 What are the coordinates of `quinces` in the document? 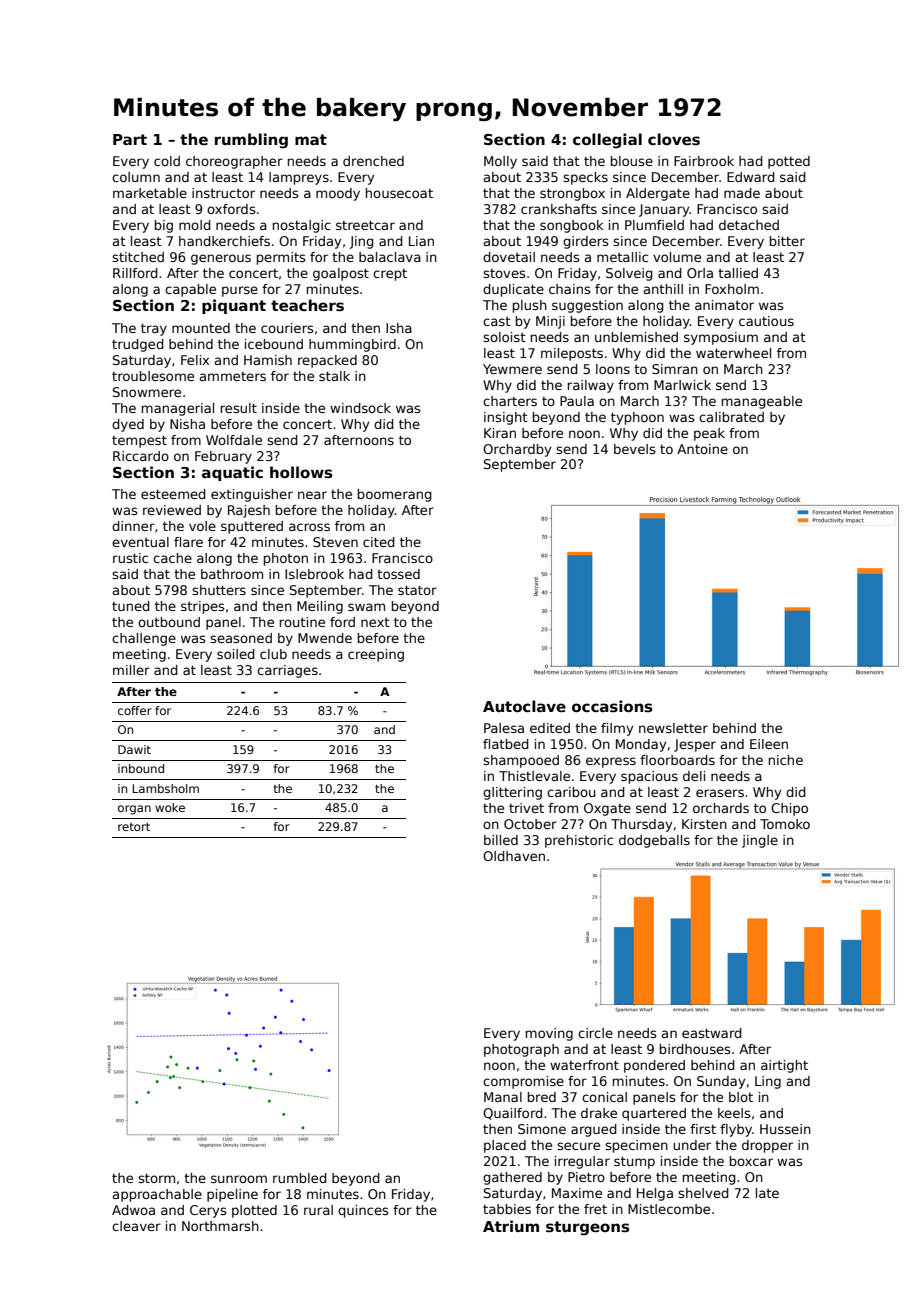 It's located at (363, 1211).
